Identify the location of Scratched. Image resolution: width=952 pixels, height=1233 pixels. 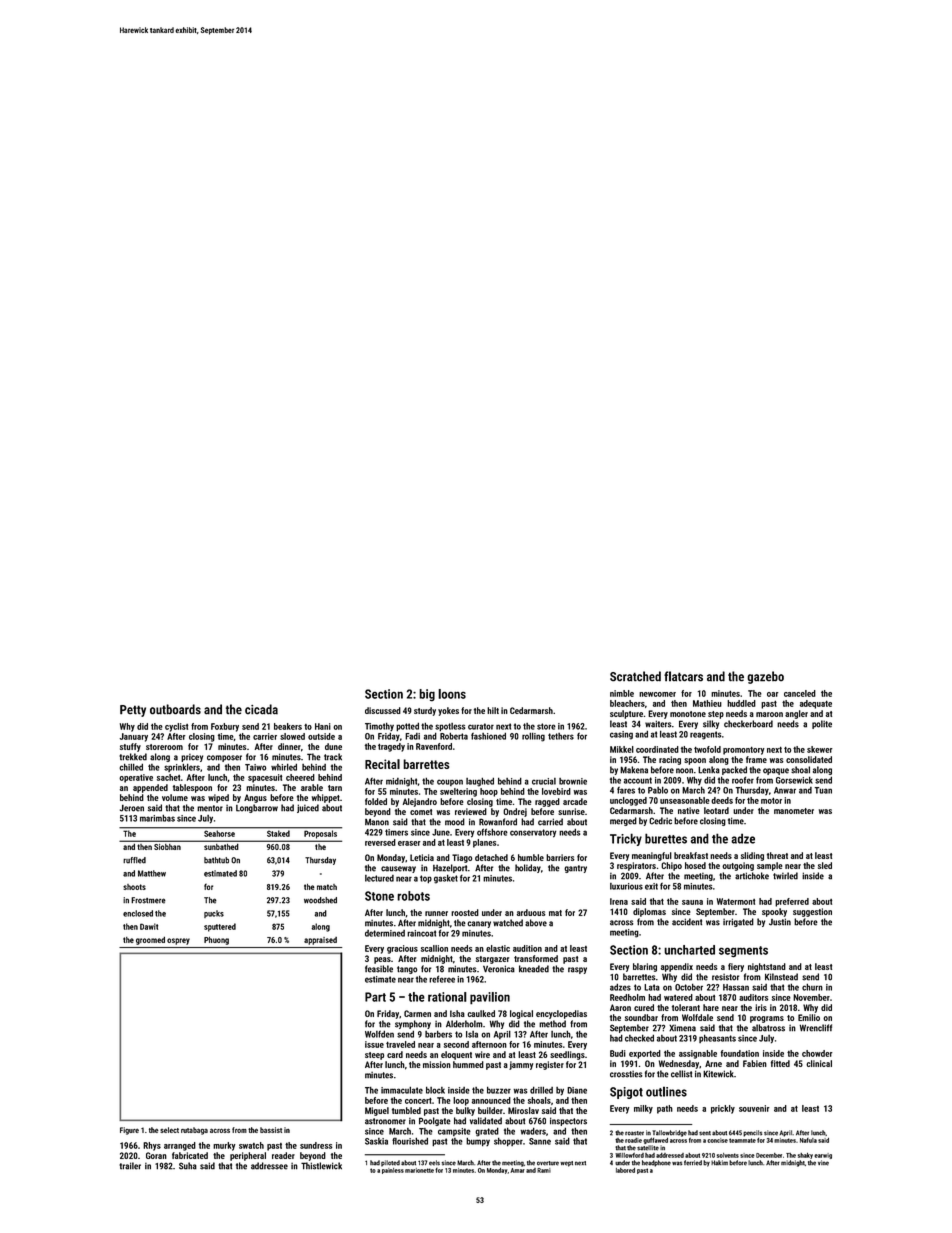
(635, 676).
